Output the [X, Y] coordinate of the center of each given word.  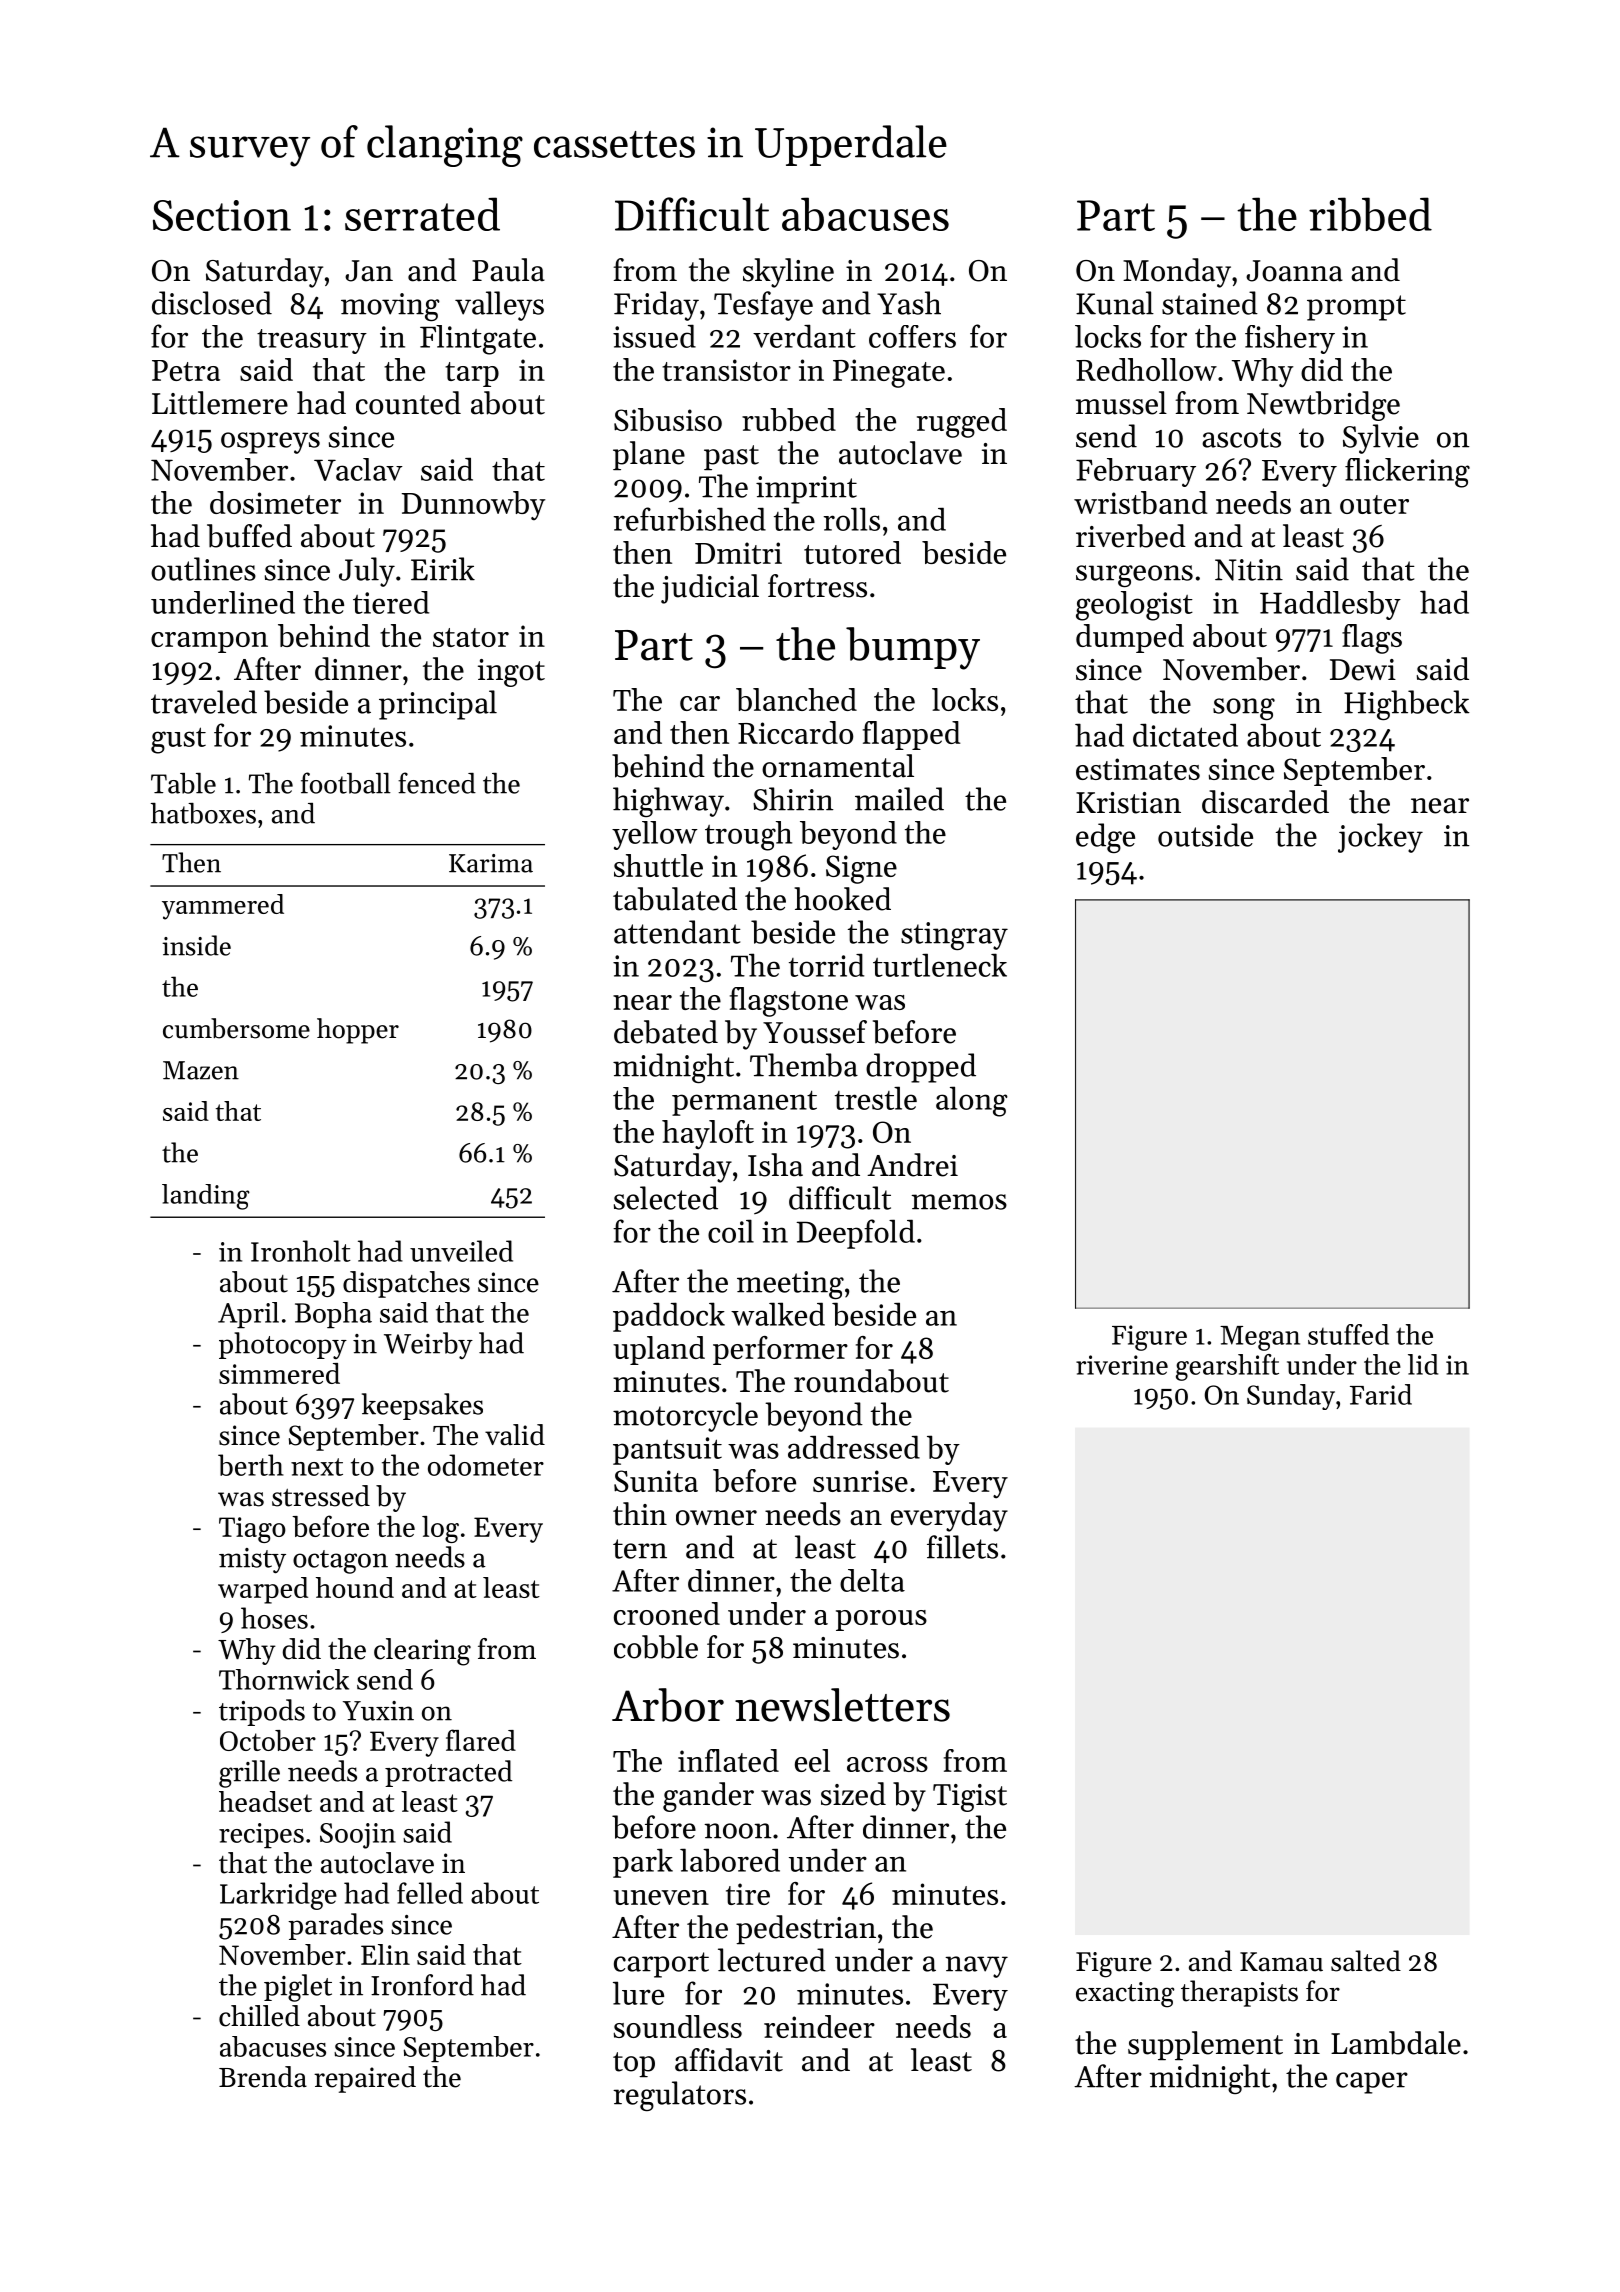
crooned [667, 1613]
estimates [1138, 769]
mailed [899, 799]
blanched [796, 699]
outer [1374, 504]
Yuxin [378, 1711]
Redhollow [1146, 369]
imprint [806, 490]
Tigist [970, 1798]
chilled [259, 2016]
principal [438, 705]
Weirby [428, 1345]
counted [408, 403]
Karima [491, 863]
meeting [790, 1285]
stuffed [1348, 1334]
